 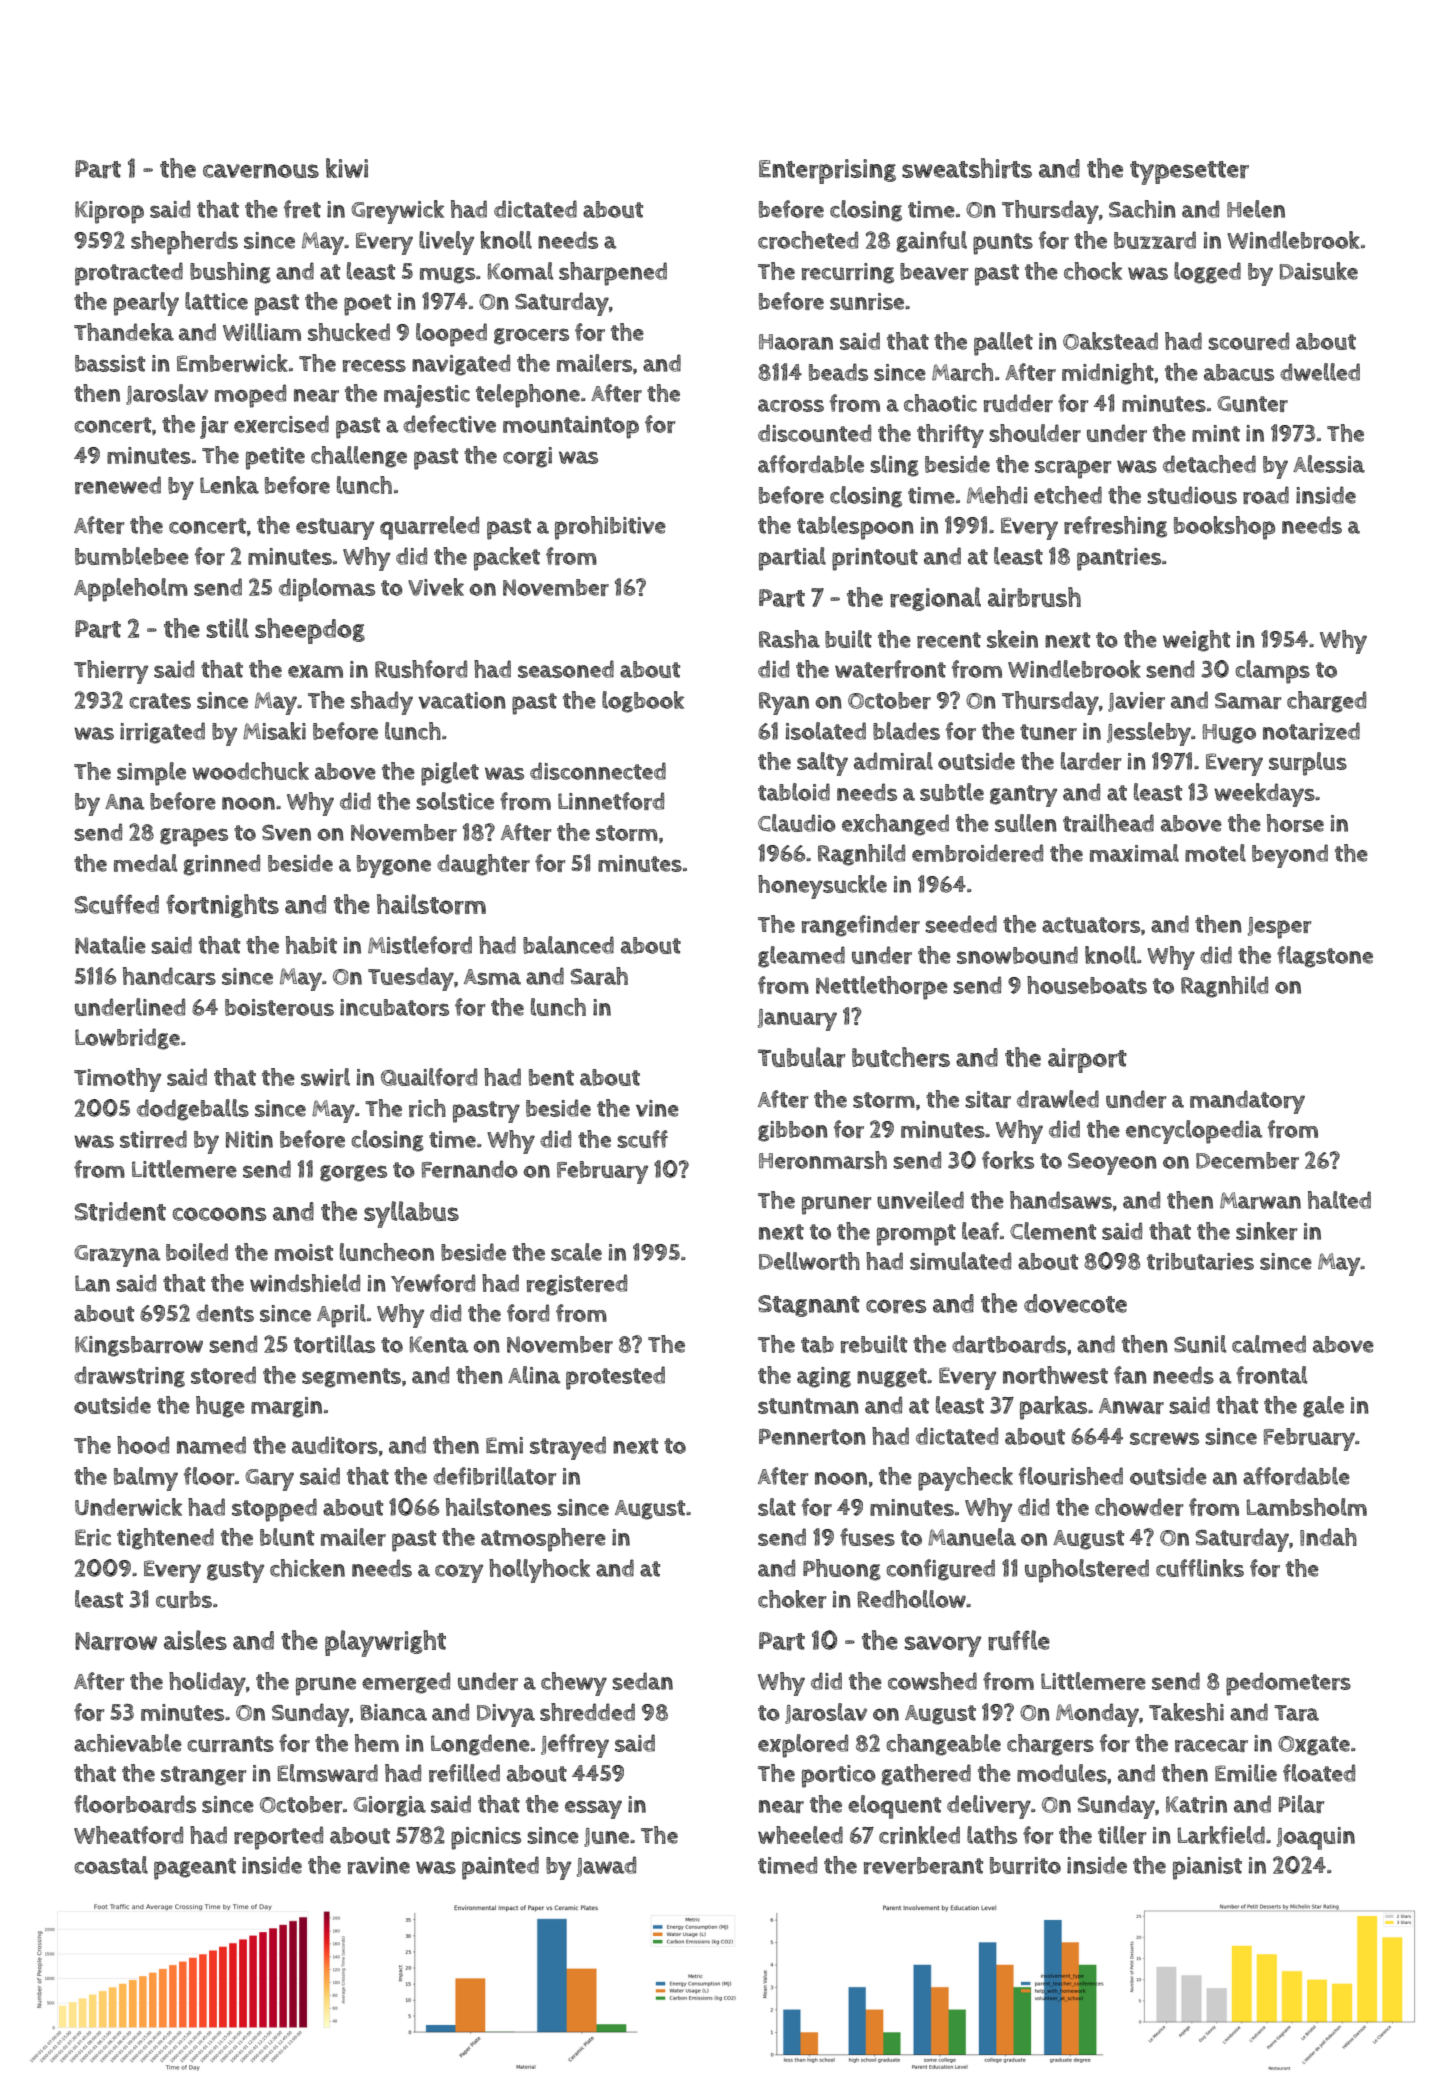 What do you see at coordinates (827, 171) in the image?
I see `Enterprising` at bounding box center [827, 171].
